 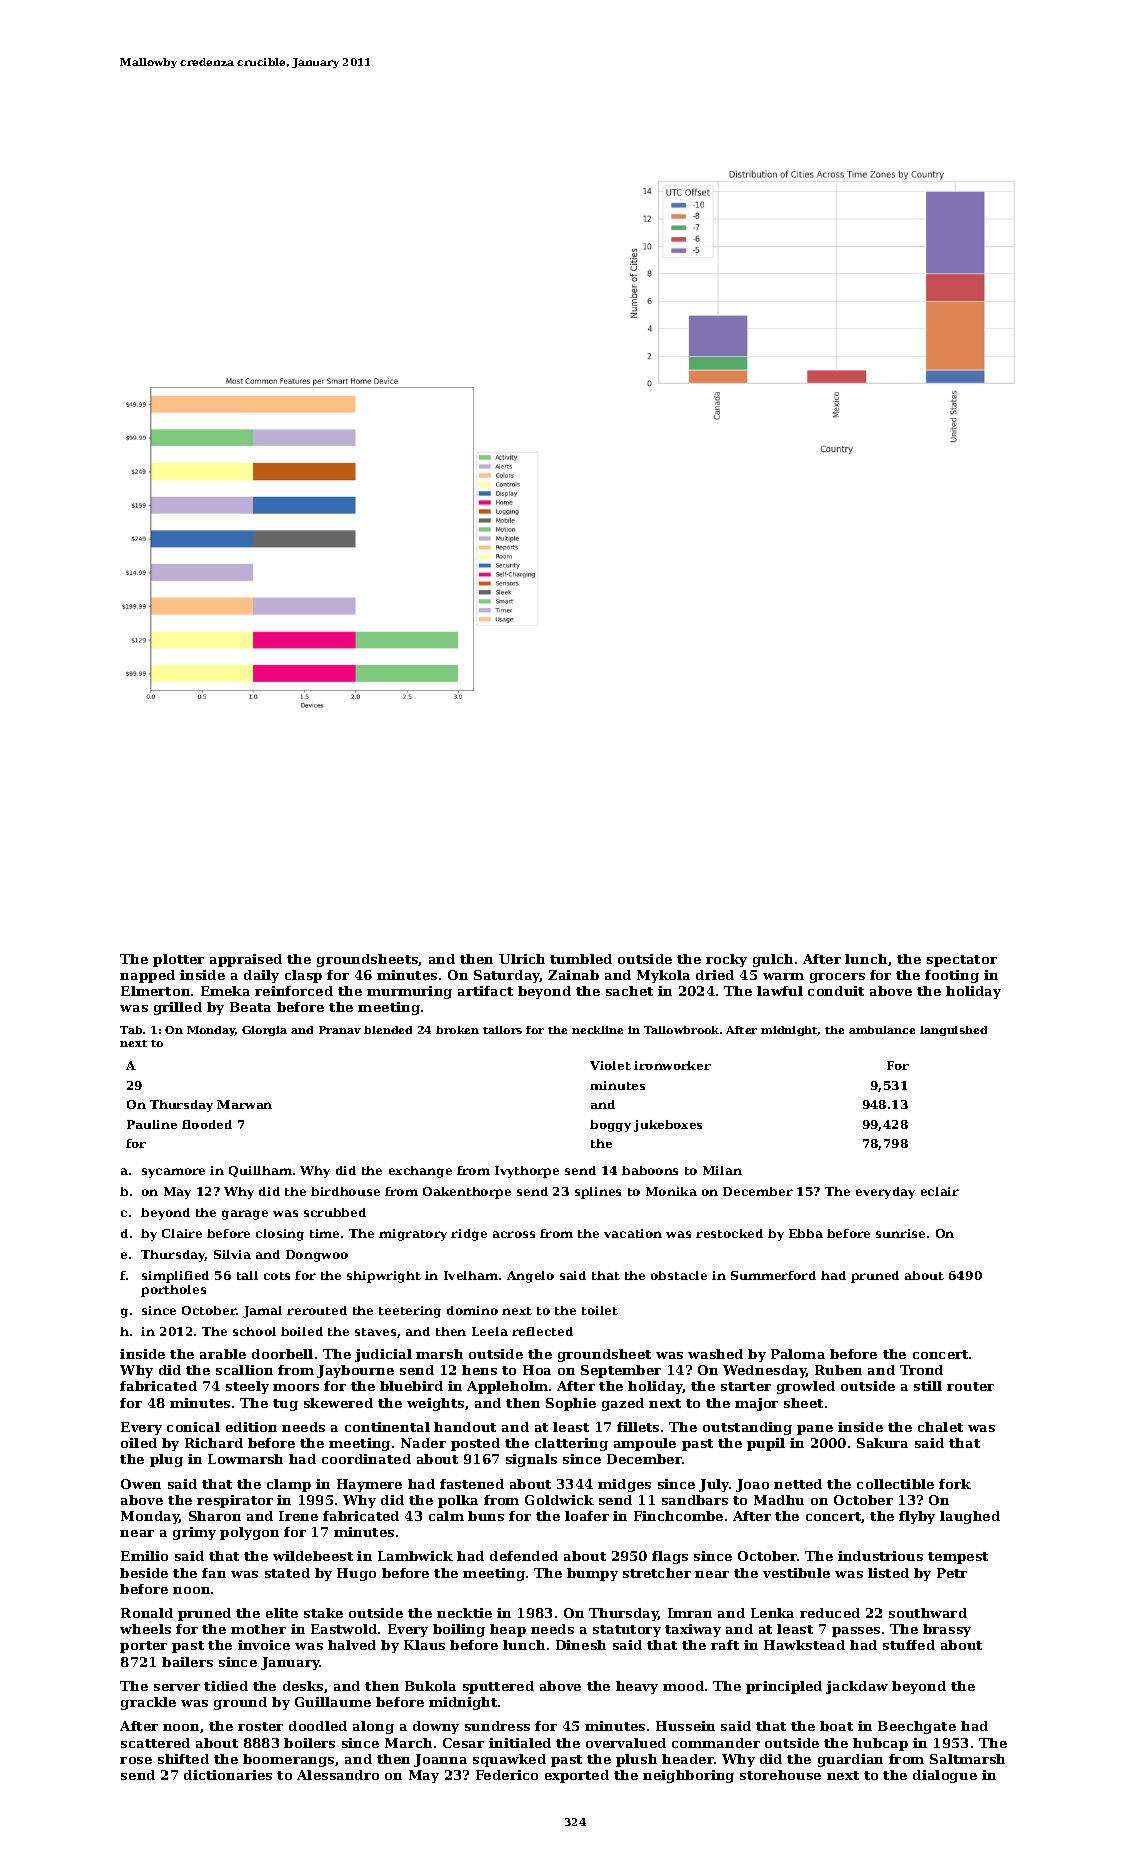 I want to click on overvalued, so click(x=626, y=1743).
